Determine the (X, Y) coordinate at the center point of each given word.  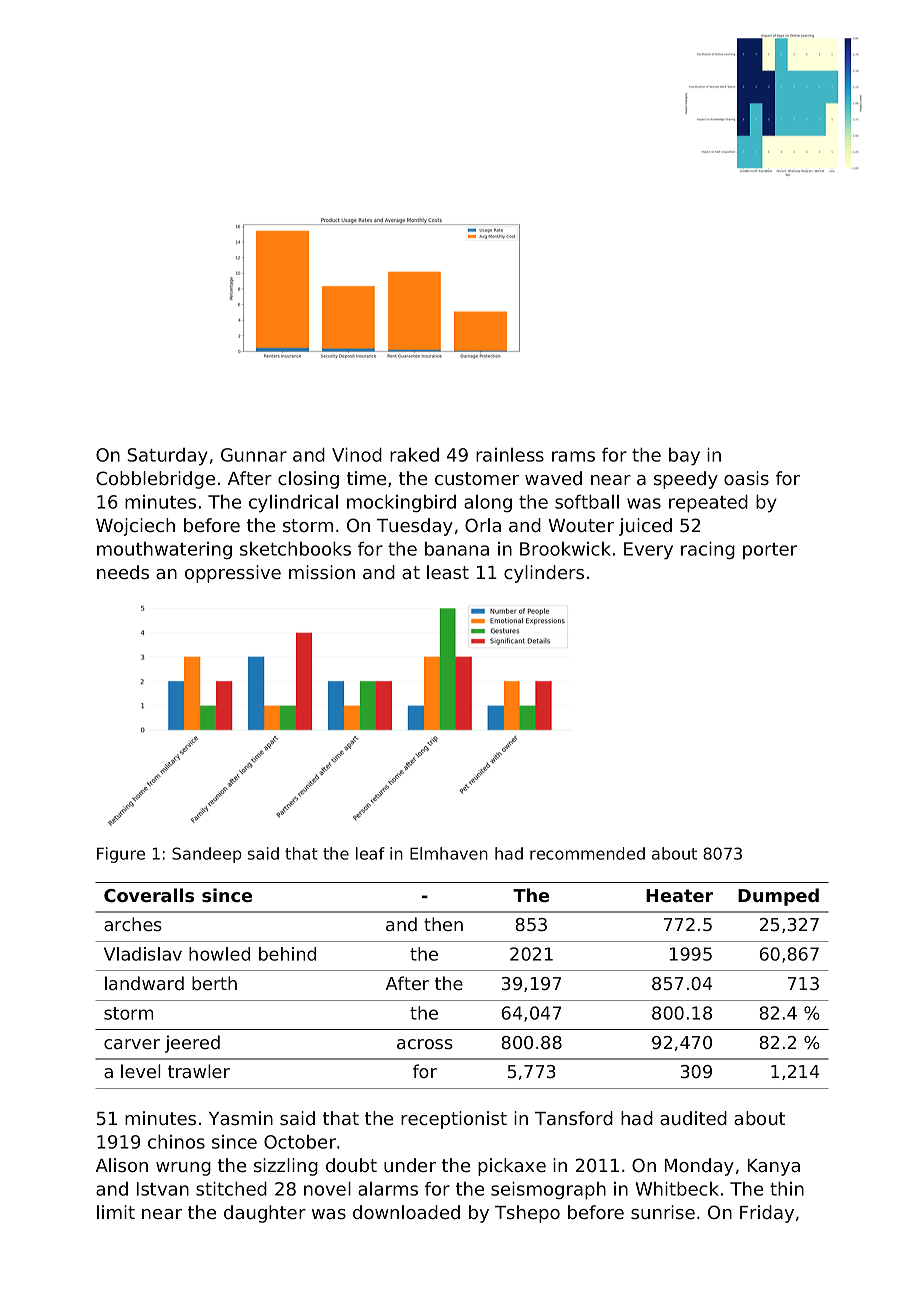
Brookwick (565, 549)
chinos (176, 1142)
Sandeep (207, 855)
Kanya (774, 1167)
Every (648, 551)
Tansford (574, 1118)
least (448, 572)
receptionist (454, 1120)
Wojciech (135, 527)
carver (132, 1044)
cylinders (544, 574)
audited (693, 1118)
